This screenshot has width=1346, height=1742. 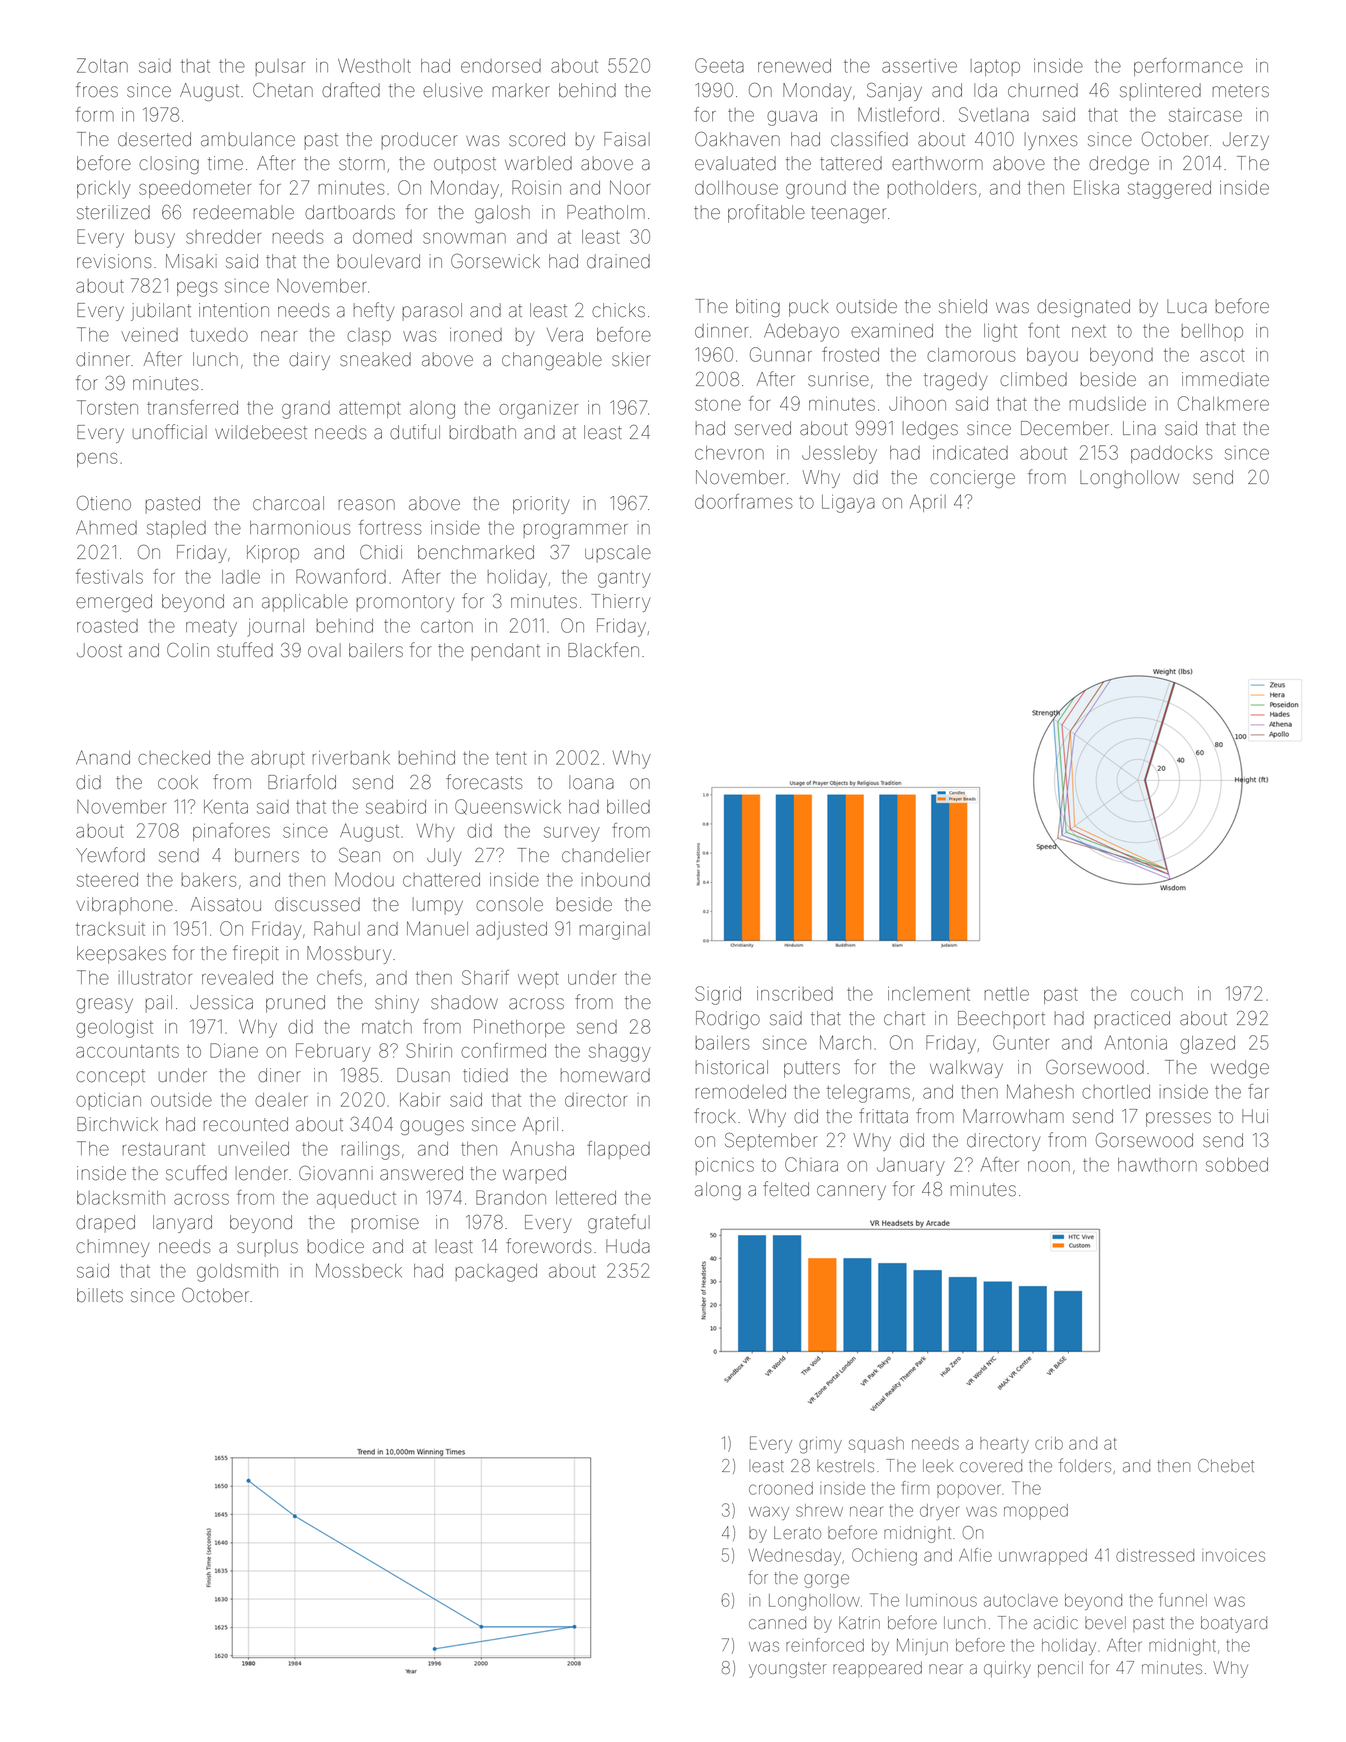 What do you see at coordinates (1007, 994) in the screenshot?
I see `nettle` at bounding box center [1007, 994].
